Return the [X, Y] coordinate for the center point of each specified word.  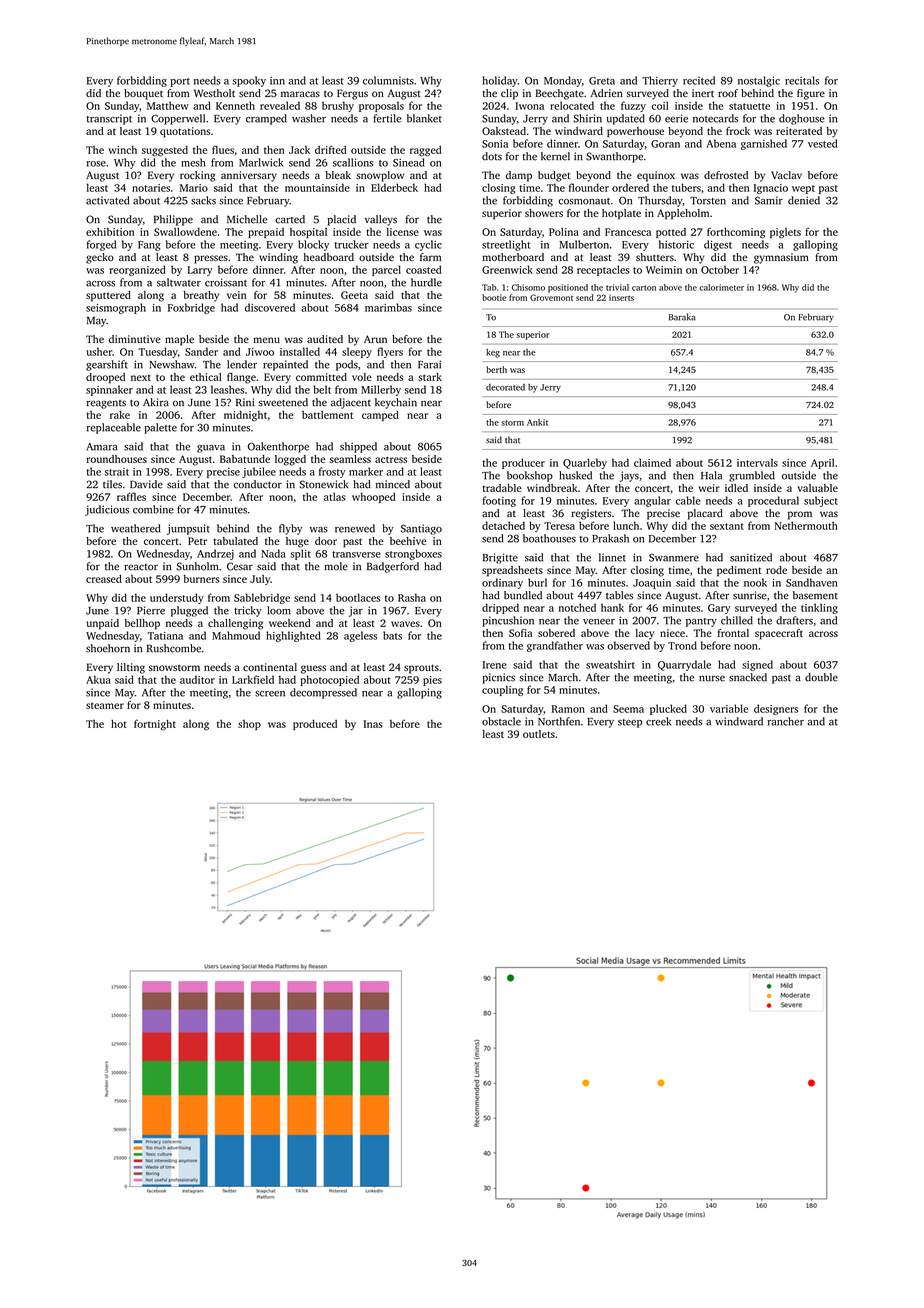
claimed [652, 462]
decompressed [323, 693]
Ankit [537, 422]
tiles [112, 484]
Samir [769, 200]
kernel [555, 156]
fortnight [155, 725]
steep [630, 723]
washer [309, 118]
